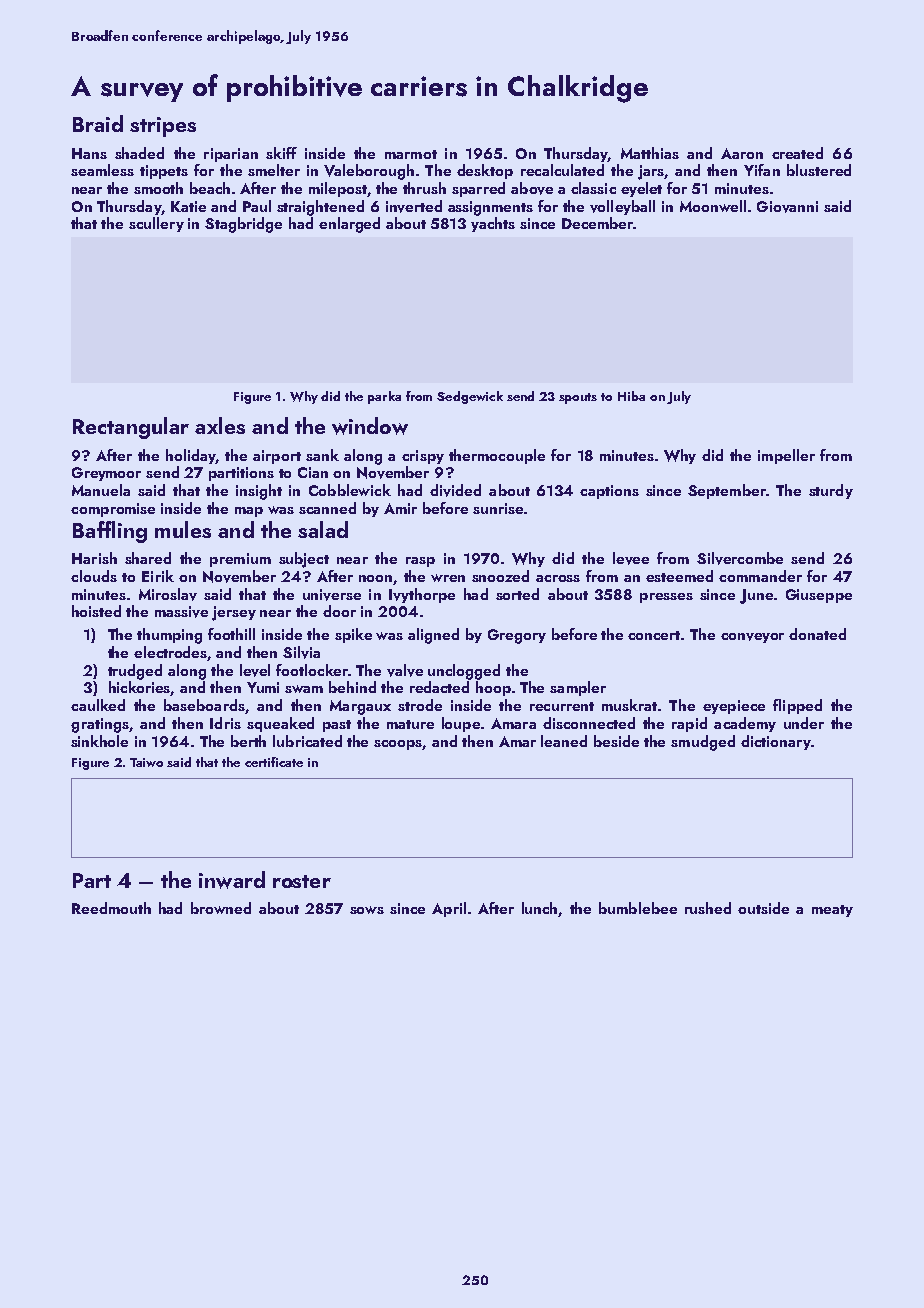 The image size is (924, 1308). Describe the element at coordinates (631, 396) in the image. I see `Hiba` at that location.
